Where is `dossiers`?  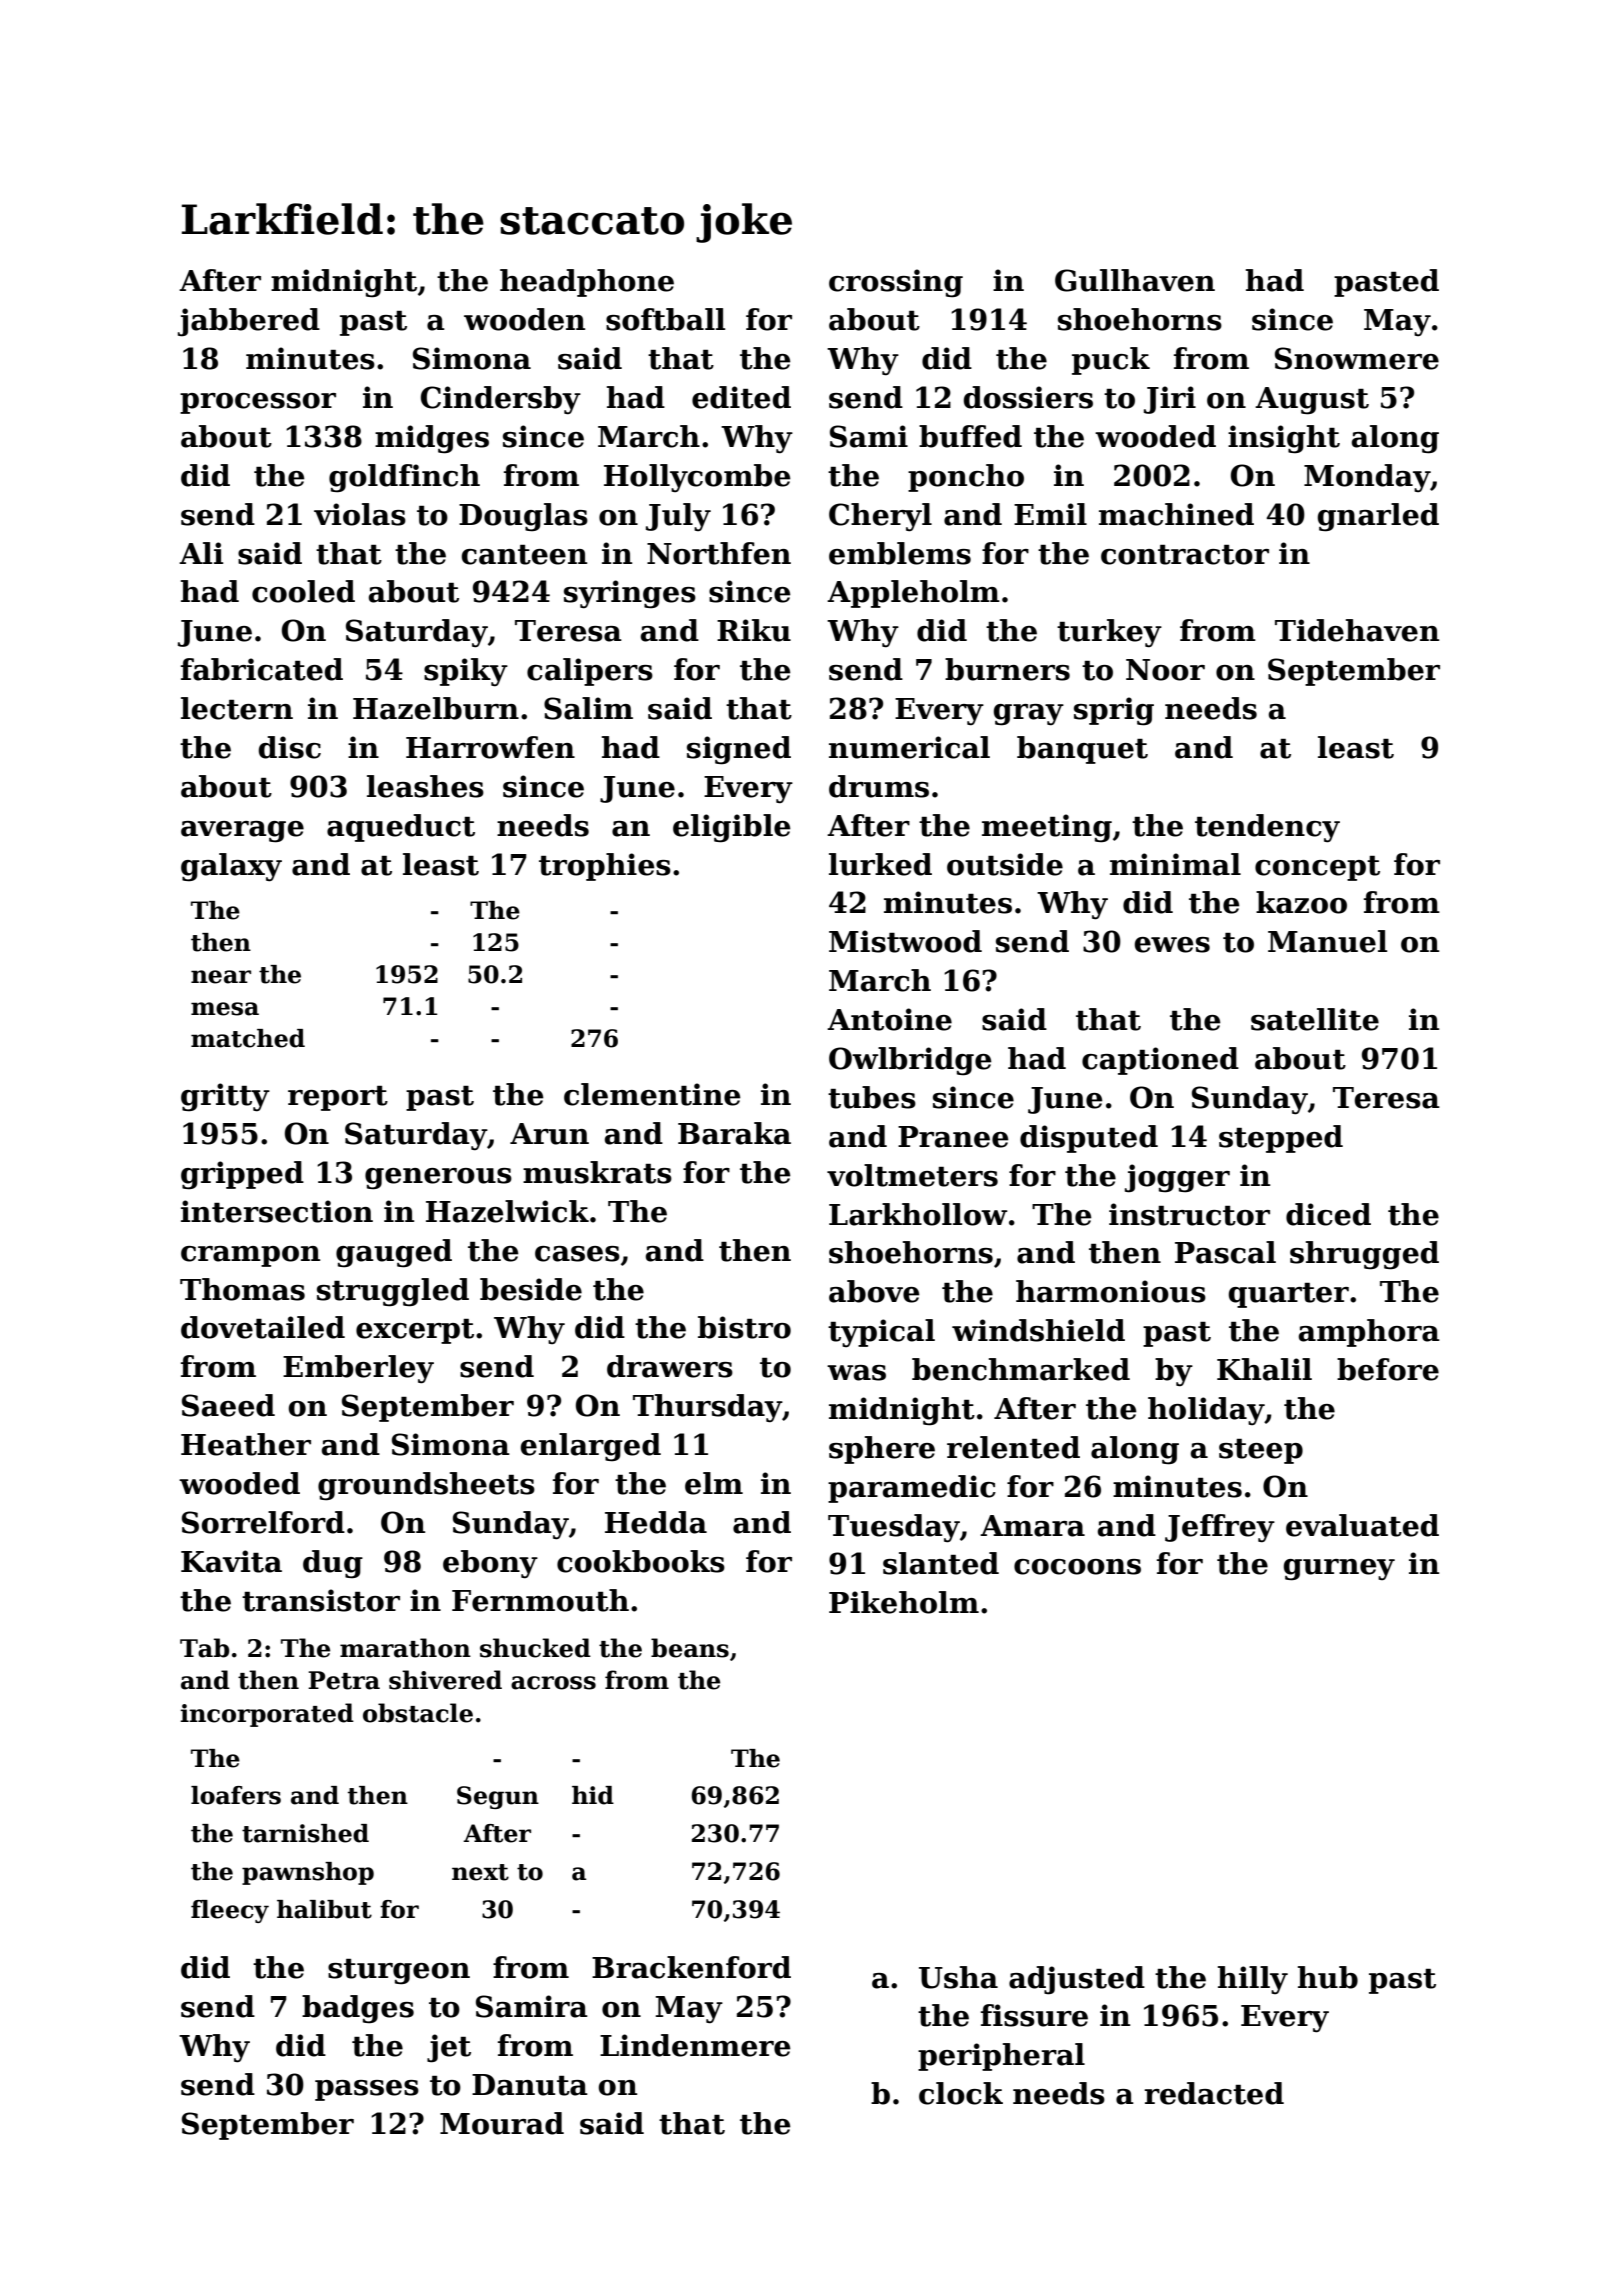 dossiers is located at coordinates (1028, 397).
